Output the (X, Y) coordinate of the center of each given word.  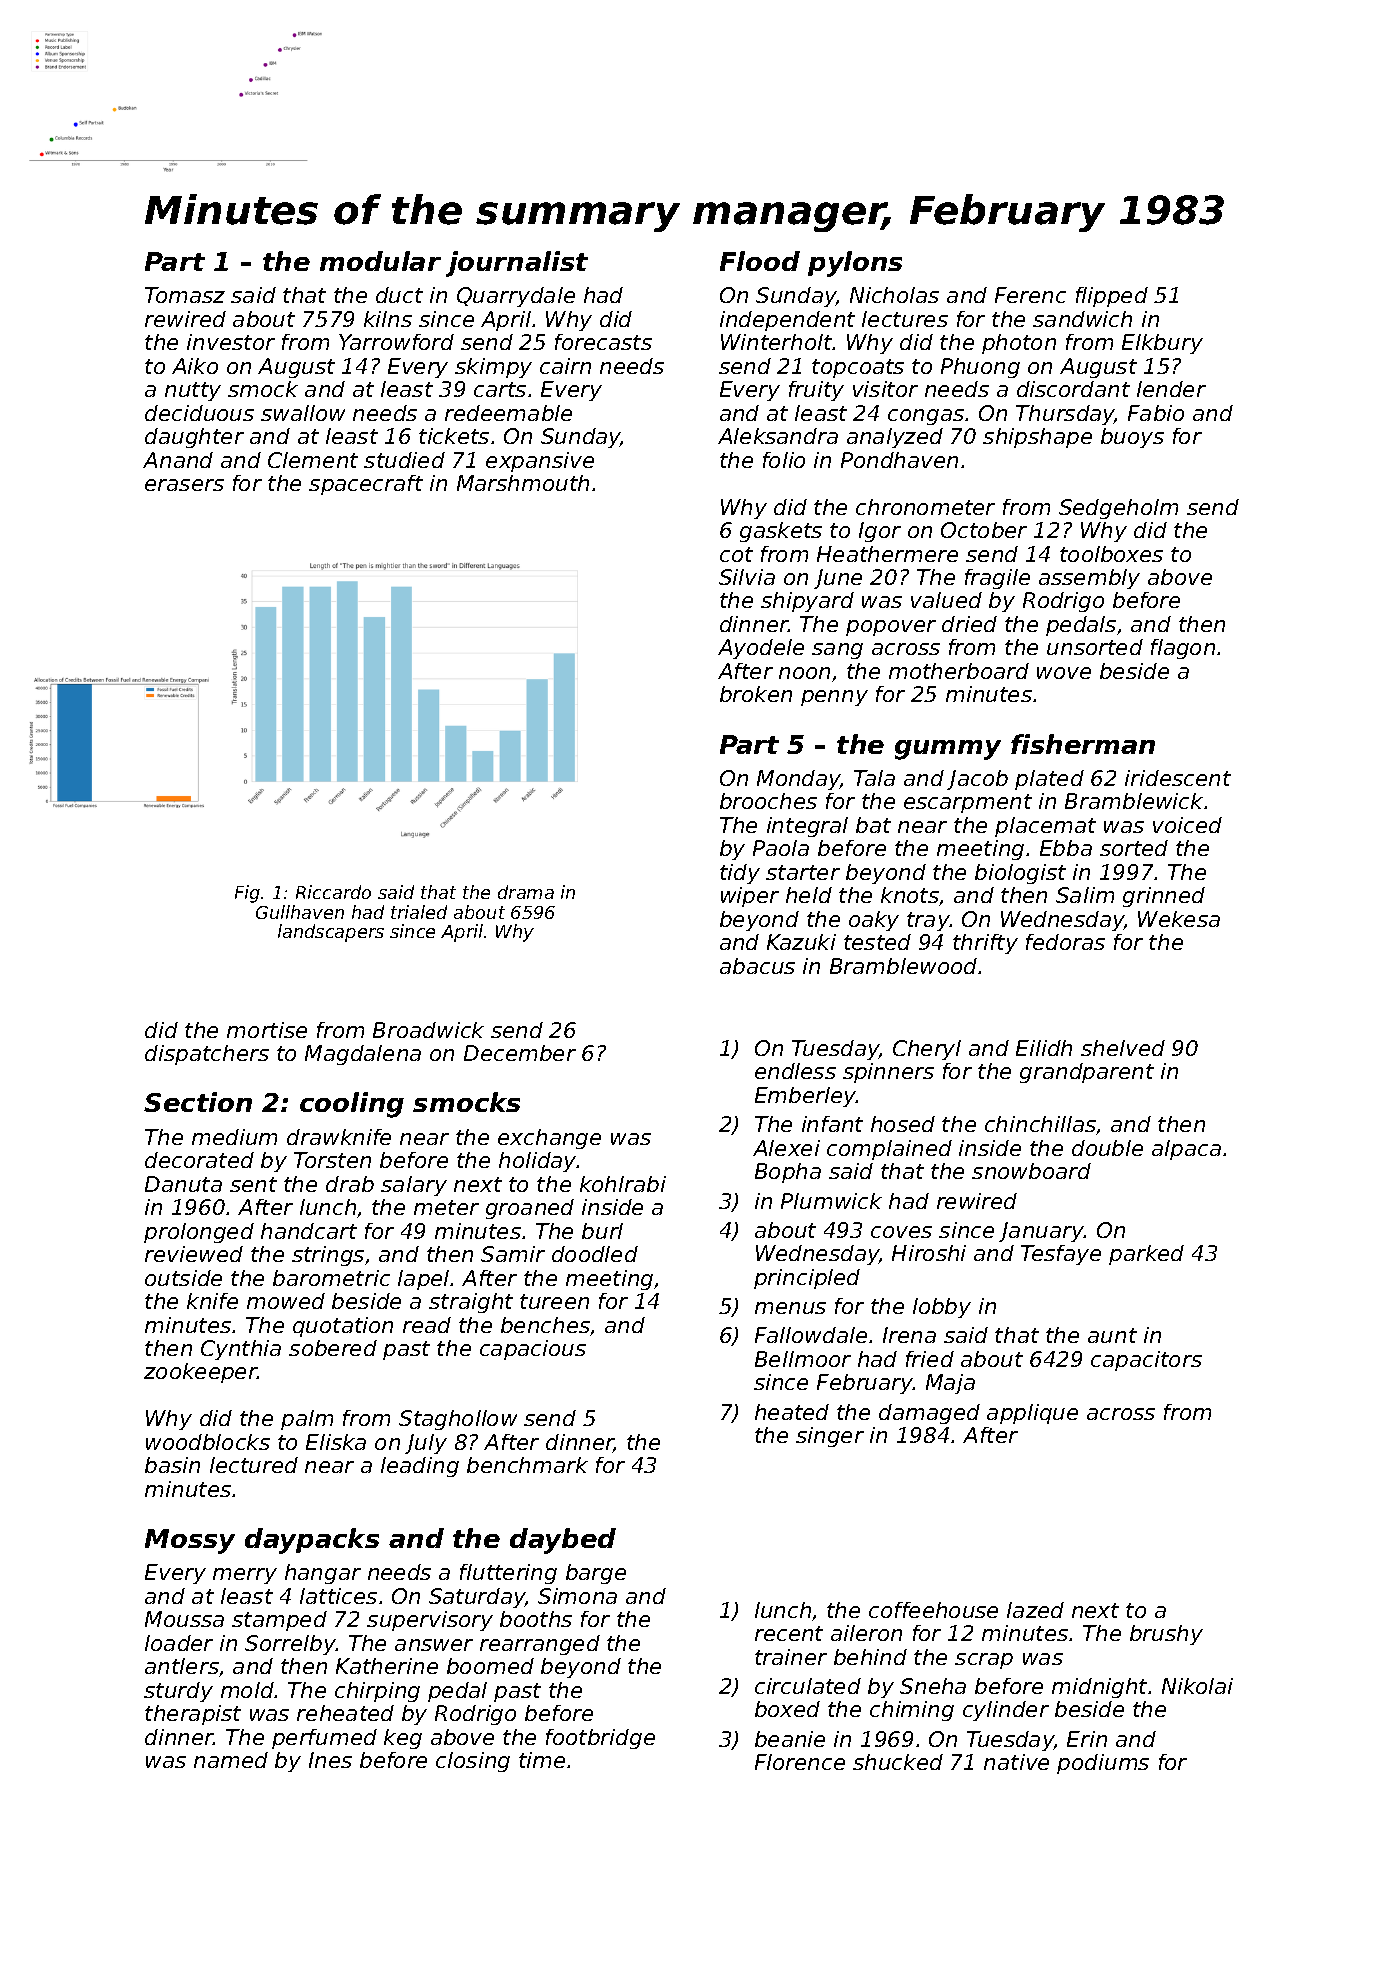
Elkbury (1162, 344)
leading (420, 1467)
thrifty (985, 944)
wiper (750, 897)
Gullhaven (300, 912)
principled (807, 1279)
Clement (313, 460)
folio (784, 460)
